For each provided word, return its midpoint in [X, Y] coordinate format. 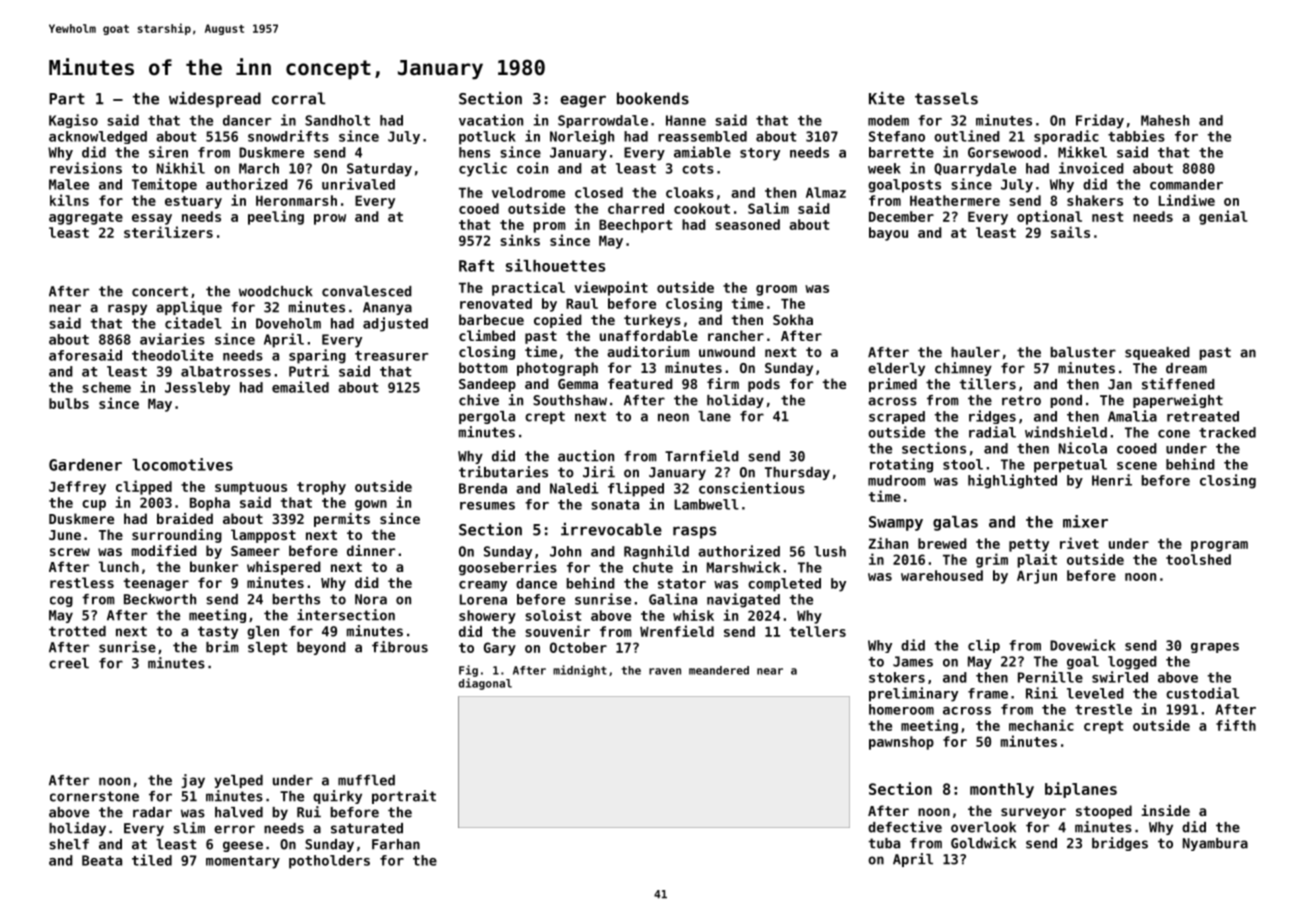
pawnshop [901, 743]
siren [168, 152]
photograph [557, 369]
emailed [300, 387]
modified [164, 550]
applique [189, 308]
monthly [1002, 790]
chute [653, 567]
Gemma [578, 384]
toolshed [1198, 559]
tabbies [1136, 136]
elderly [896, 369]
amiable [702, 152]
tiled [152, 860]
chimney [963, 369]
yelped [238, 781]
